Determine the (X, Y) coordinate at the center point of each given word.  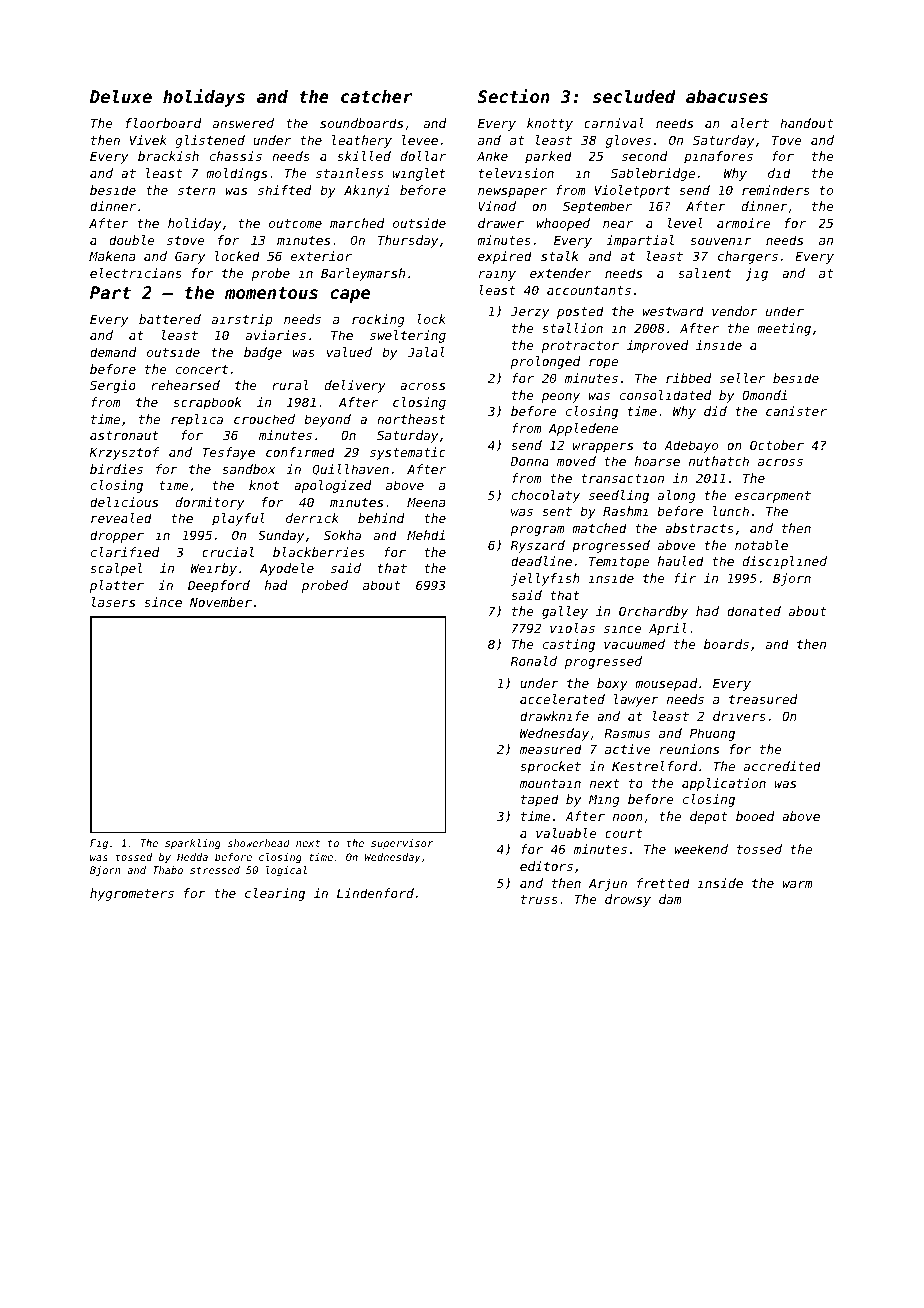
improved (657, 346)
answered (243, 123)
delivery (355, 386)
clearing (275, 894)
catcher (377, 96)
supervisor (402, 844)
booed (755, 816)
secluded (634, 96)
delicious (124, 502)
